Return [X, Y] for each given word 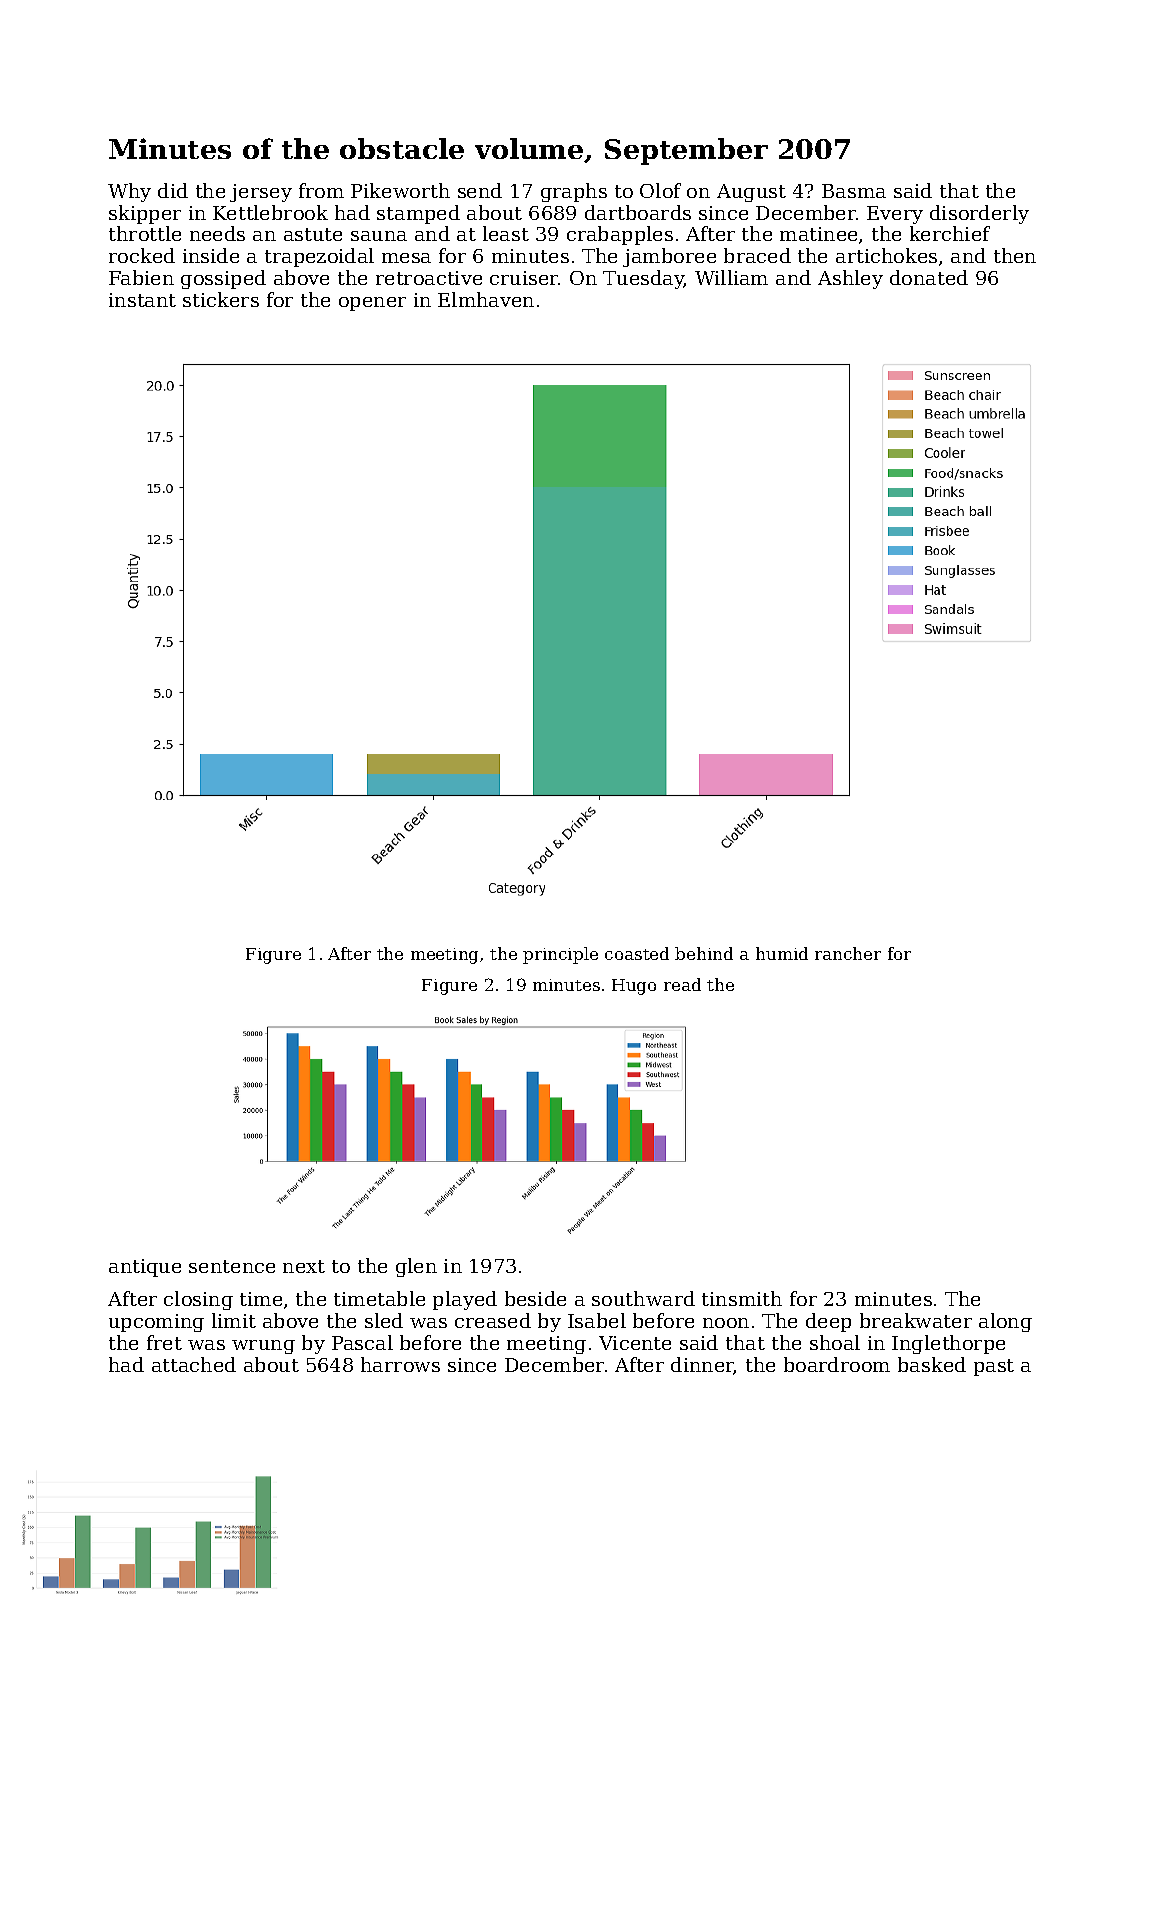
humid [782, 953]
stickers [221, 299]
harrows [400, 1364]
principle [560, 955]
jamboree [669, 257]
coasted [637, 953]
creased [493, 1320]
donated [929, 277]
